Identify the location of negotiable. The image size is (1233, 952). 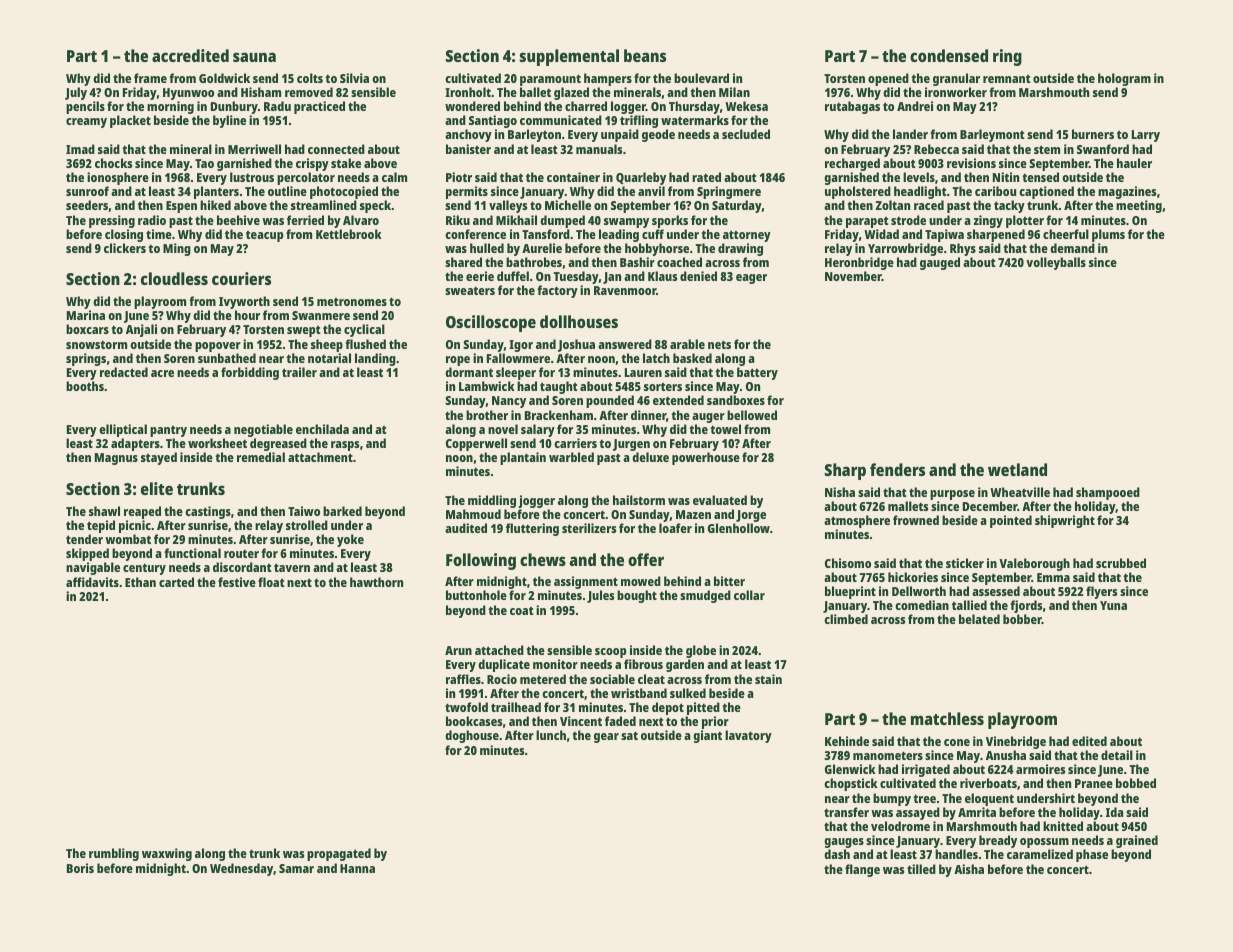
(263, 430).
